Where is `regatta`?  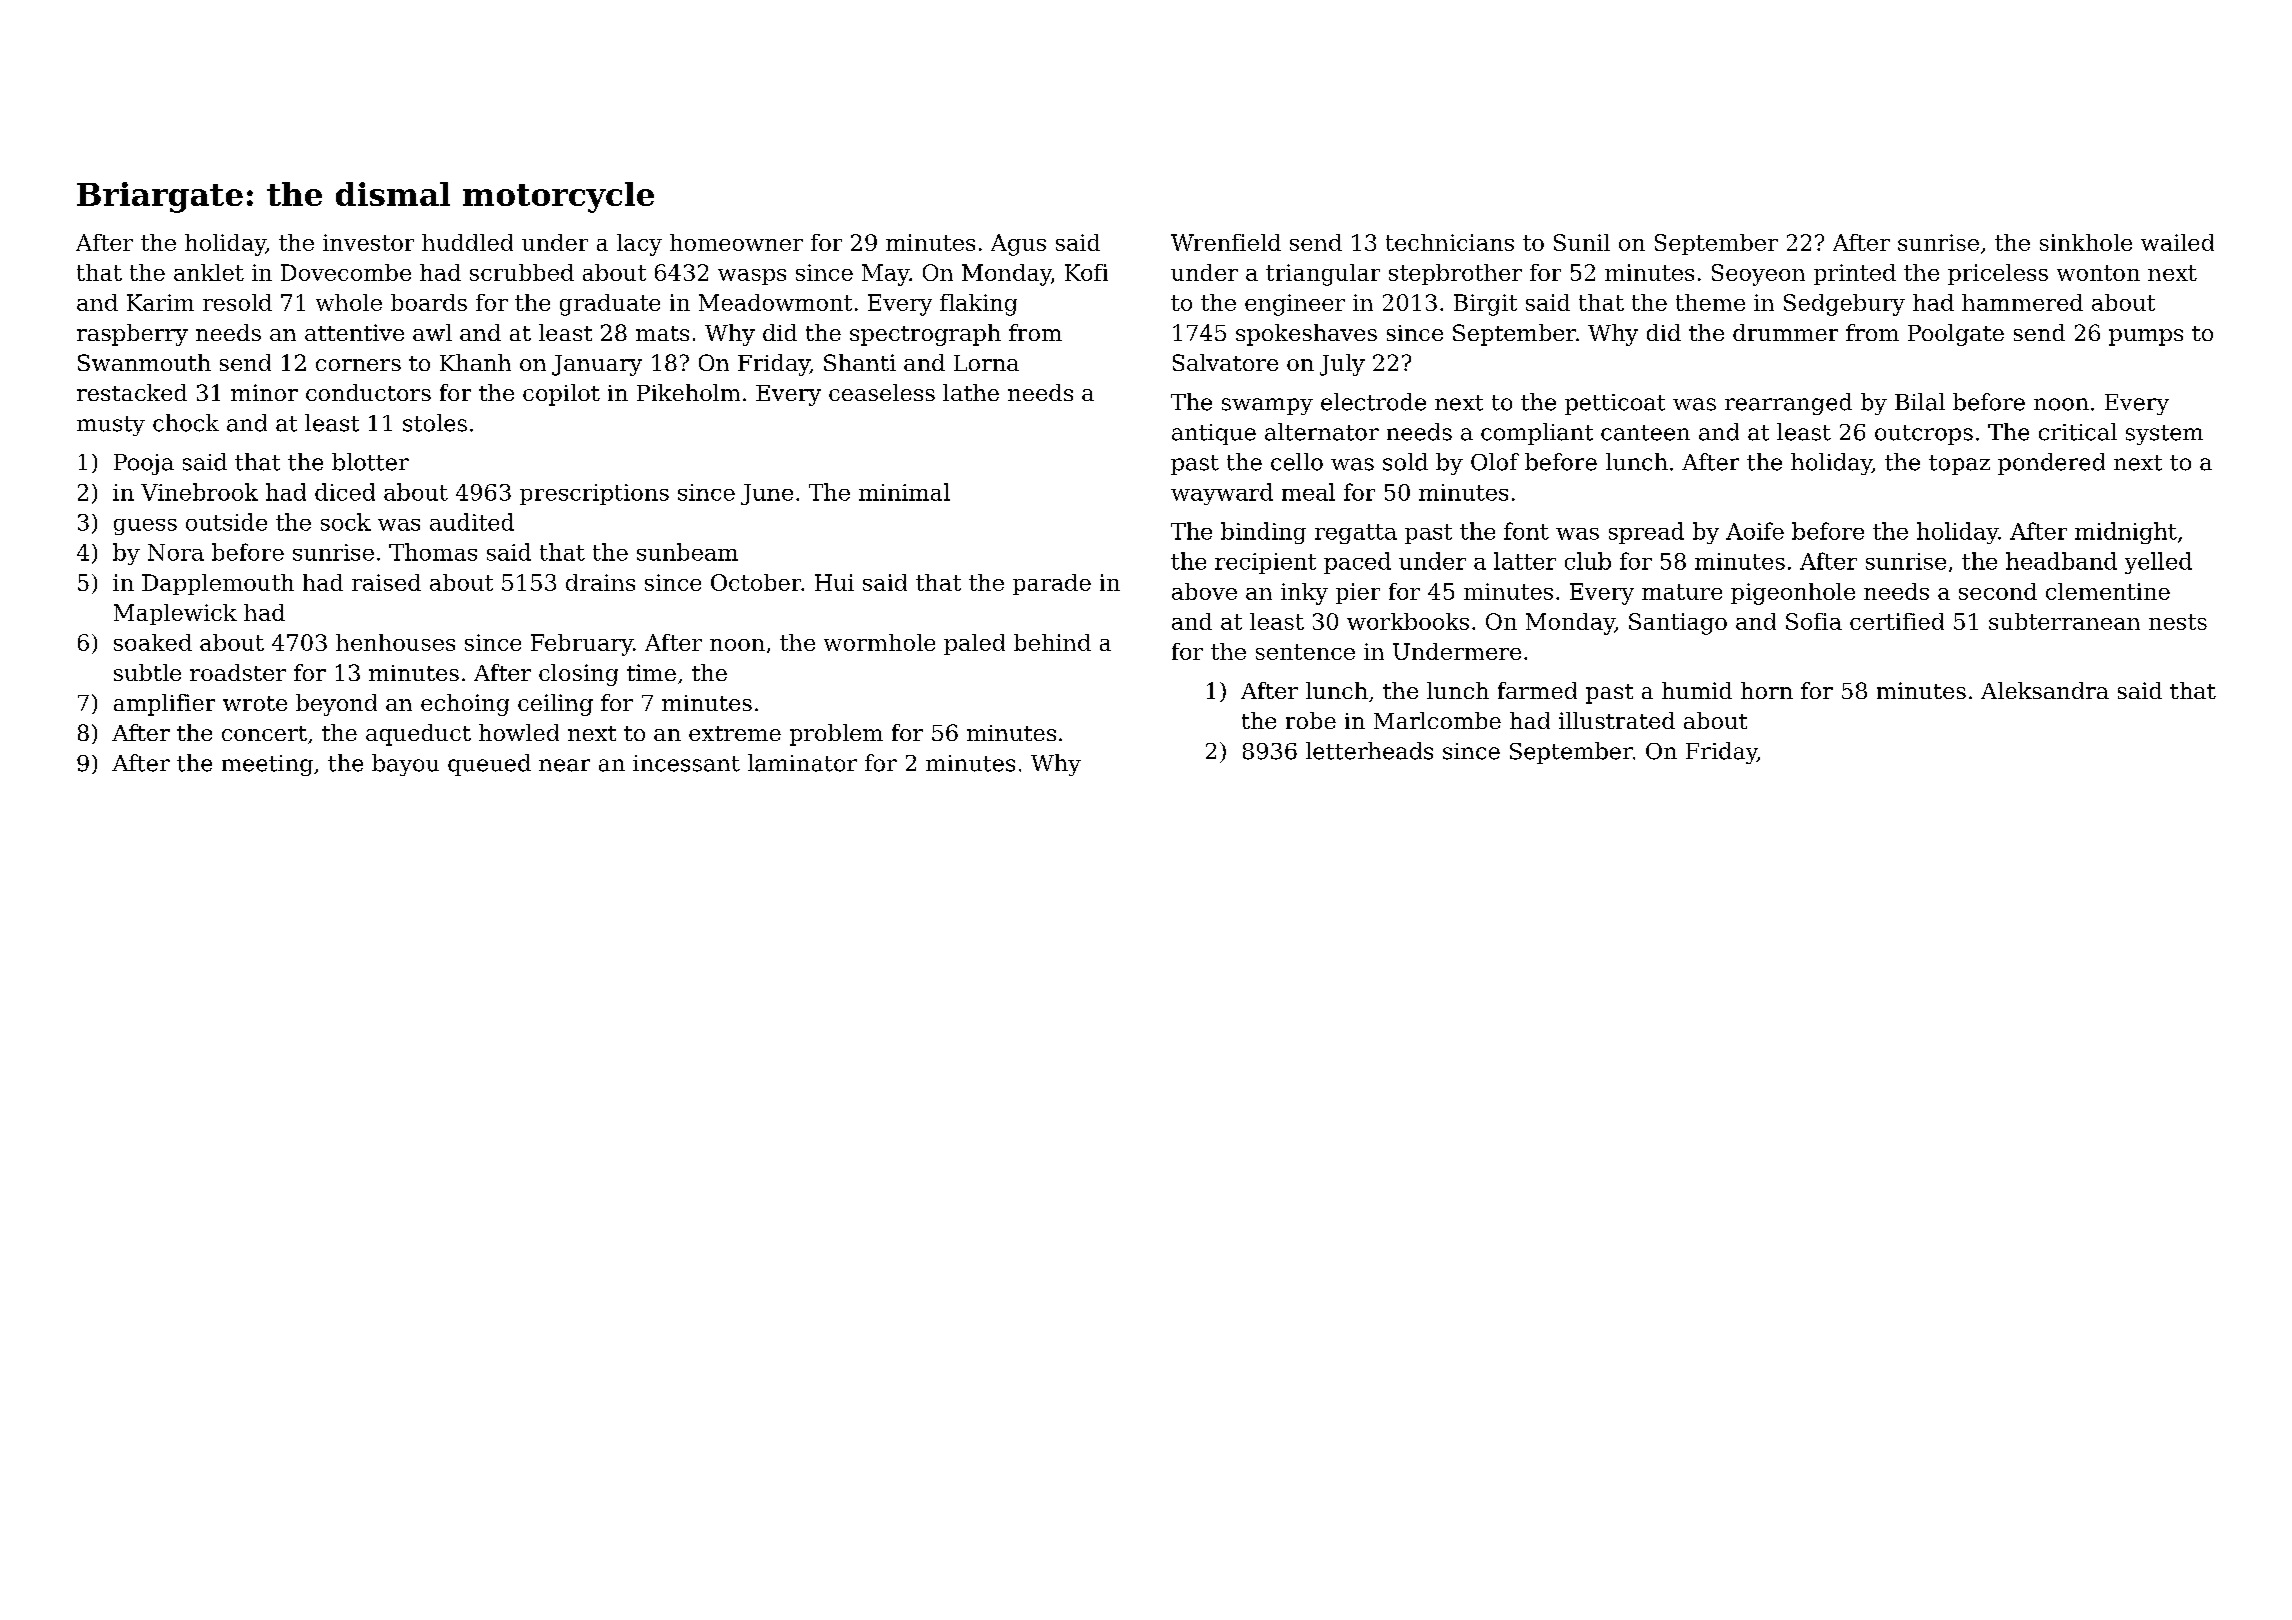 regatta is located at coordinates (1356, 534).
